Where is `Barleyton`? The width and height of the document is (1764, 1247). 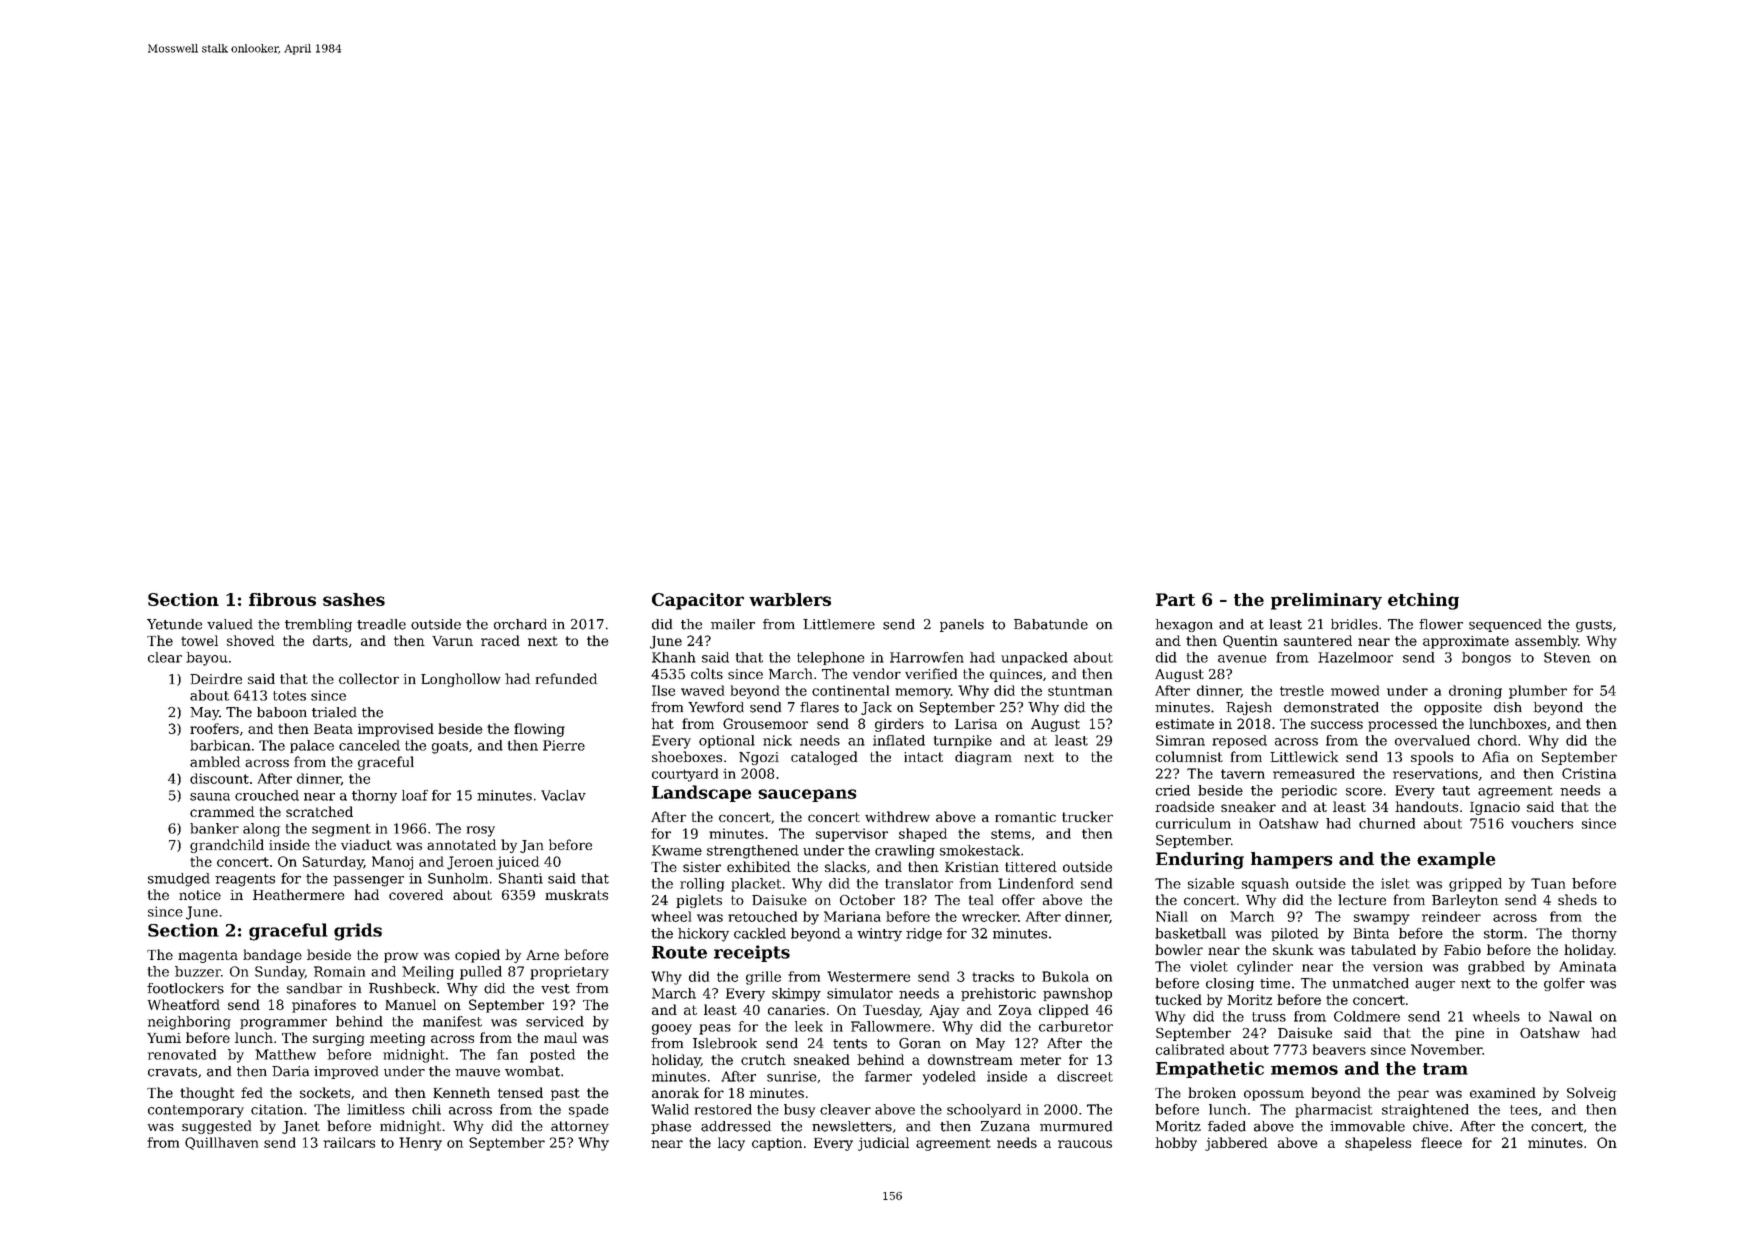
Barleyton is located at coordinates (1465, 901).
